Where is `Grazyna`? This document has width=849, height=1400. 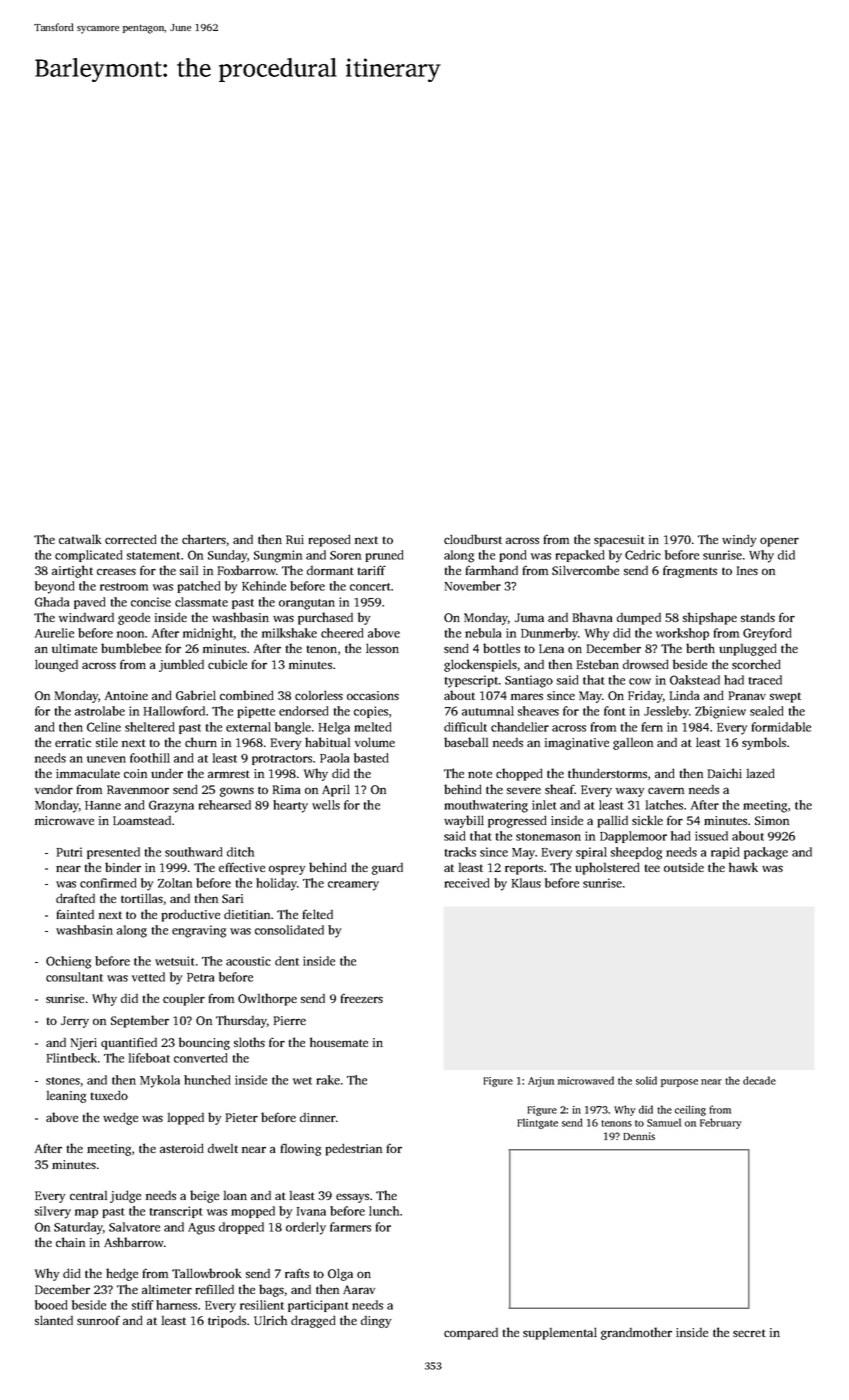
Grazyna is located at coordinates (171, 806).
